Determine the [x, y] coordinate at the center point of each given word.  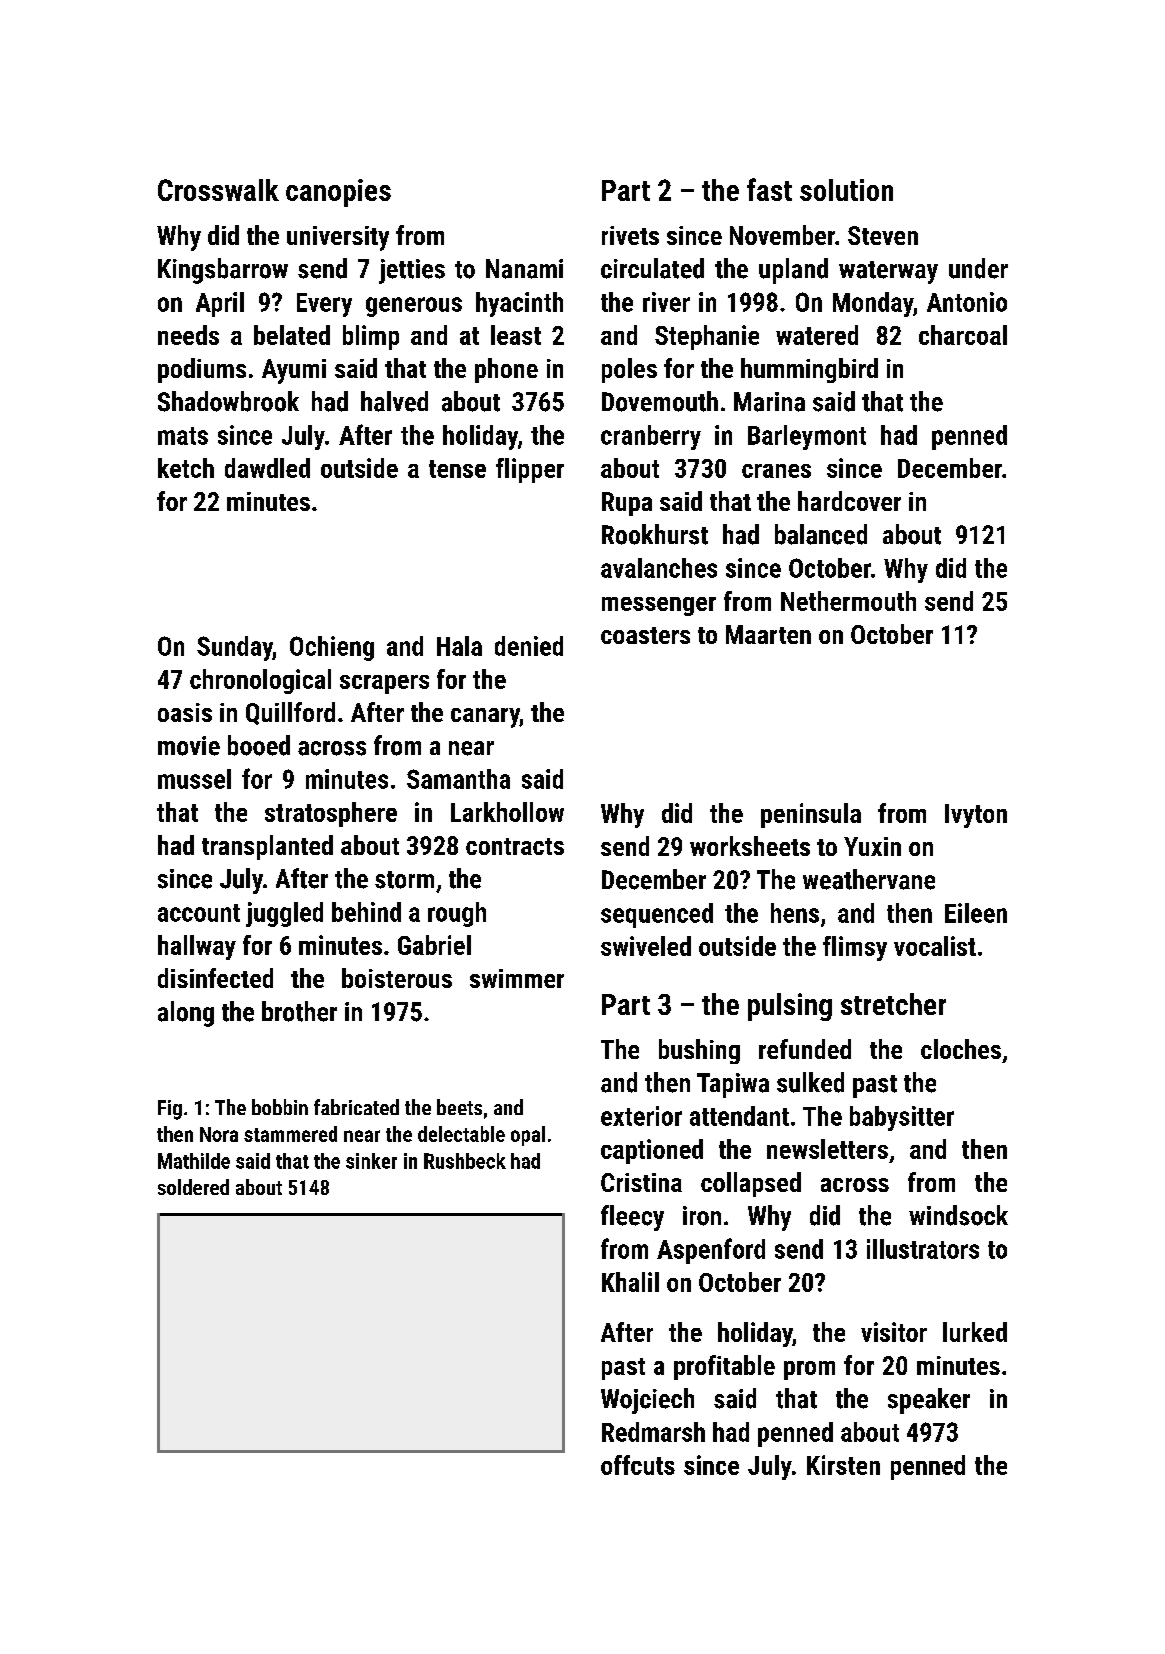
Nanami [524, 269]
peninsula [811, 815]
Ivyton [976, 816]
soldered [193, 1187]
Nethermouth [848, 601]
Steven [883, 235]
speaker [929, 1401]
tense [457, 469]
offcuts [638, 1465]
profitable [724, 1367]
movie [189, 746]
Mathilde [194, 1161]
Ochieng [332, 648]
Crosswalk [218, 190]
